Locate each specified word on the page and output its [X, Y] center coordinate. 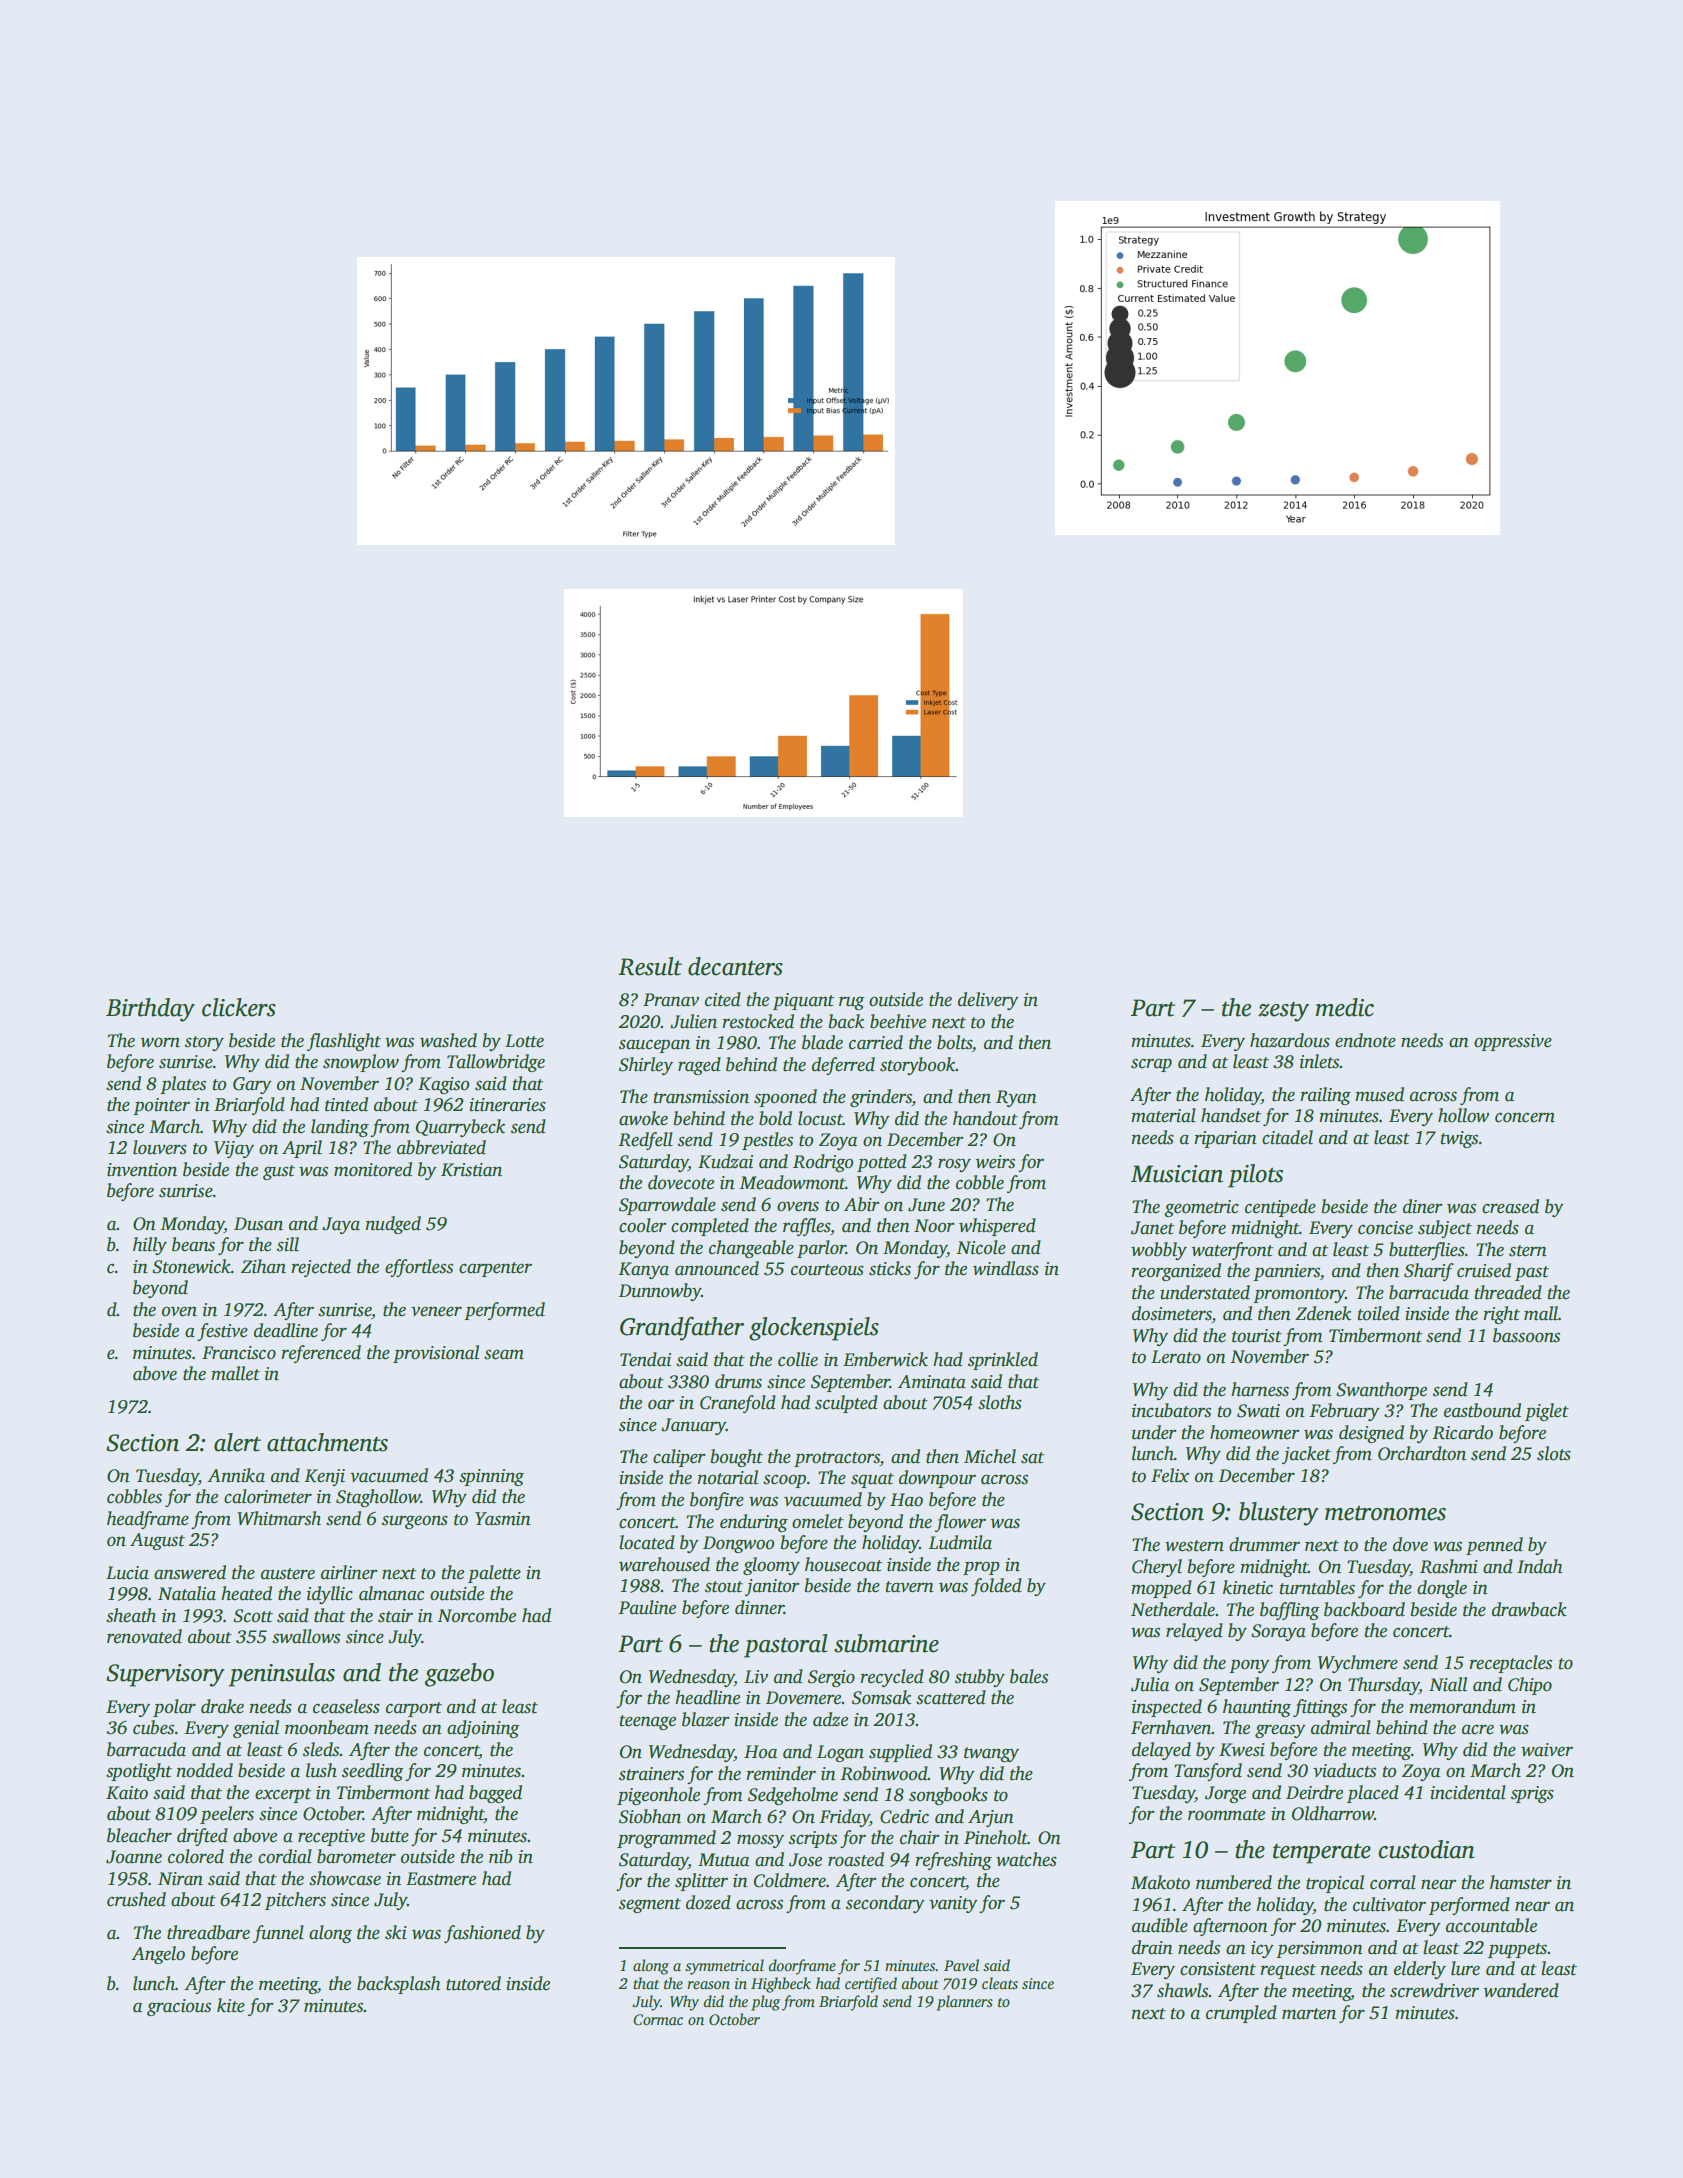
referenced [321, 1354]
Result [650, 966]
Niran [180, 1879]
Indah [1540, 1566]
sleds [321, 1749]
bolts [954, 1042]
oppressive [1513, 1042]
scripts [813, 1839]
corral [1393, 1882]
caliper [679, 1458]
